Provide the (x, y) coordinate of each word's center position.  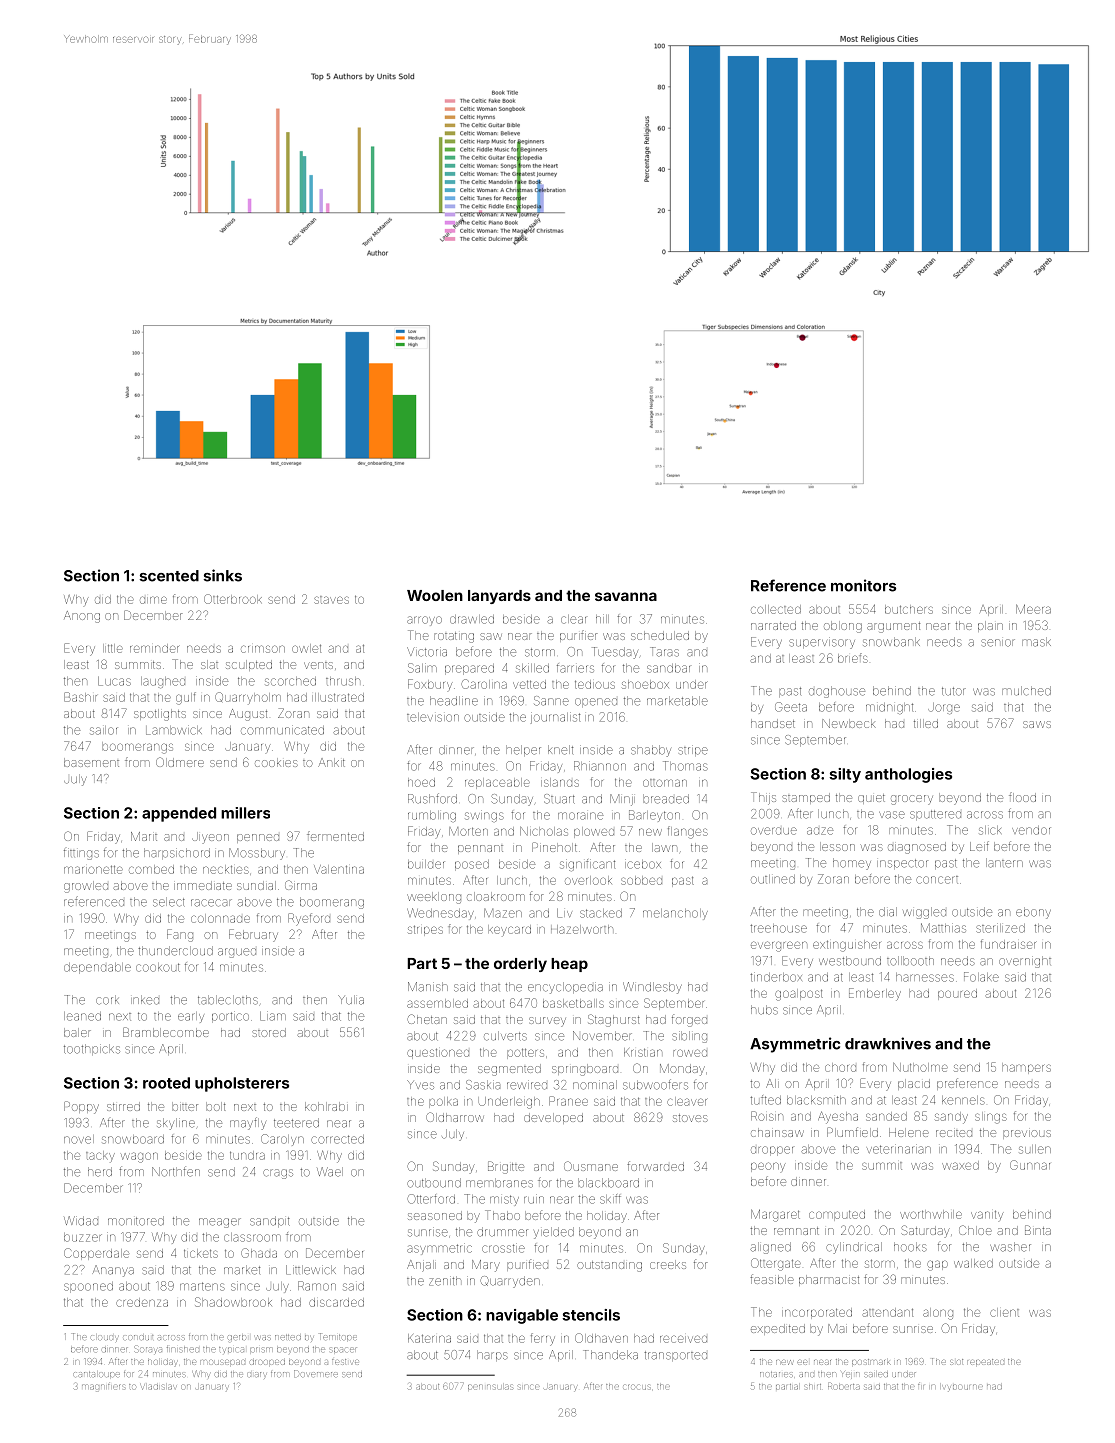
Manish (428, 987)
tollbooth (910, 961)
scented (169, 576)
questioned (438, 1053)
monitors (863, 585)
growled (86, 887)
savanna (626, 596)
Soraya (148, 1350)
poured (957, 994)
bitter (185, 1106)
